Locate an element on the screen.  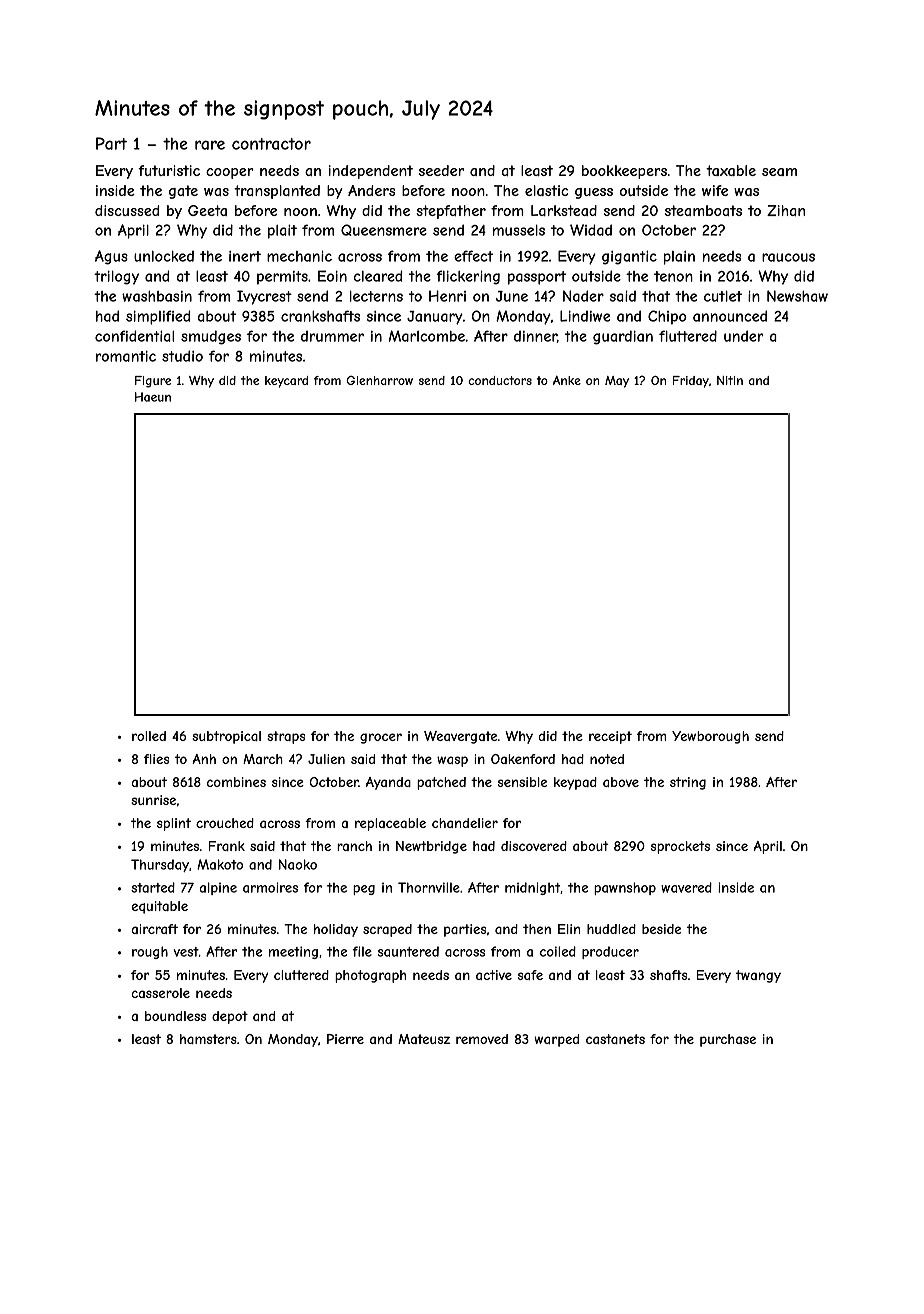
confidential is located at coordinates (134, 336).
